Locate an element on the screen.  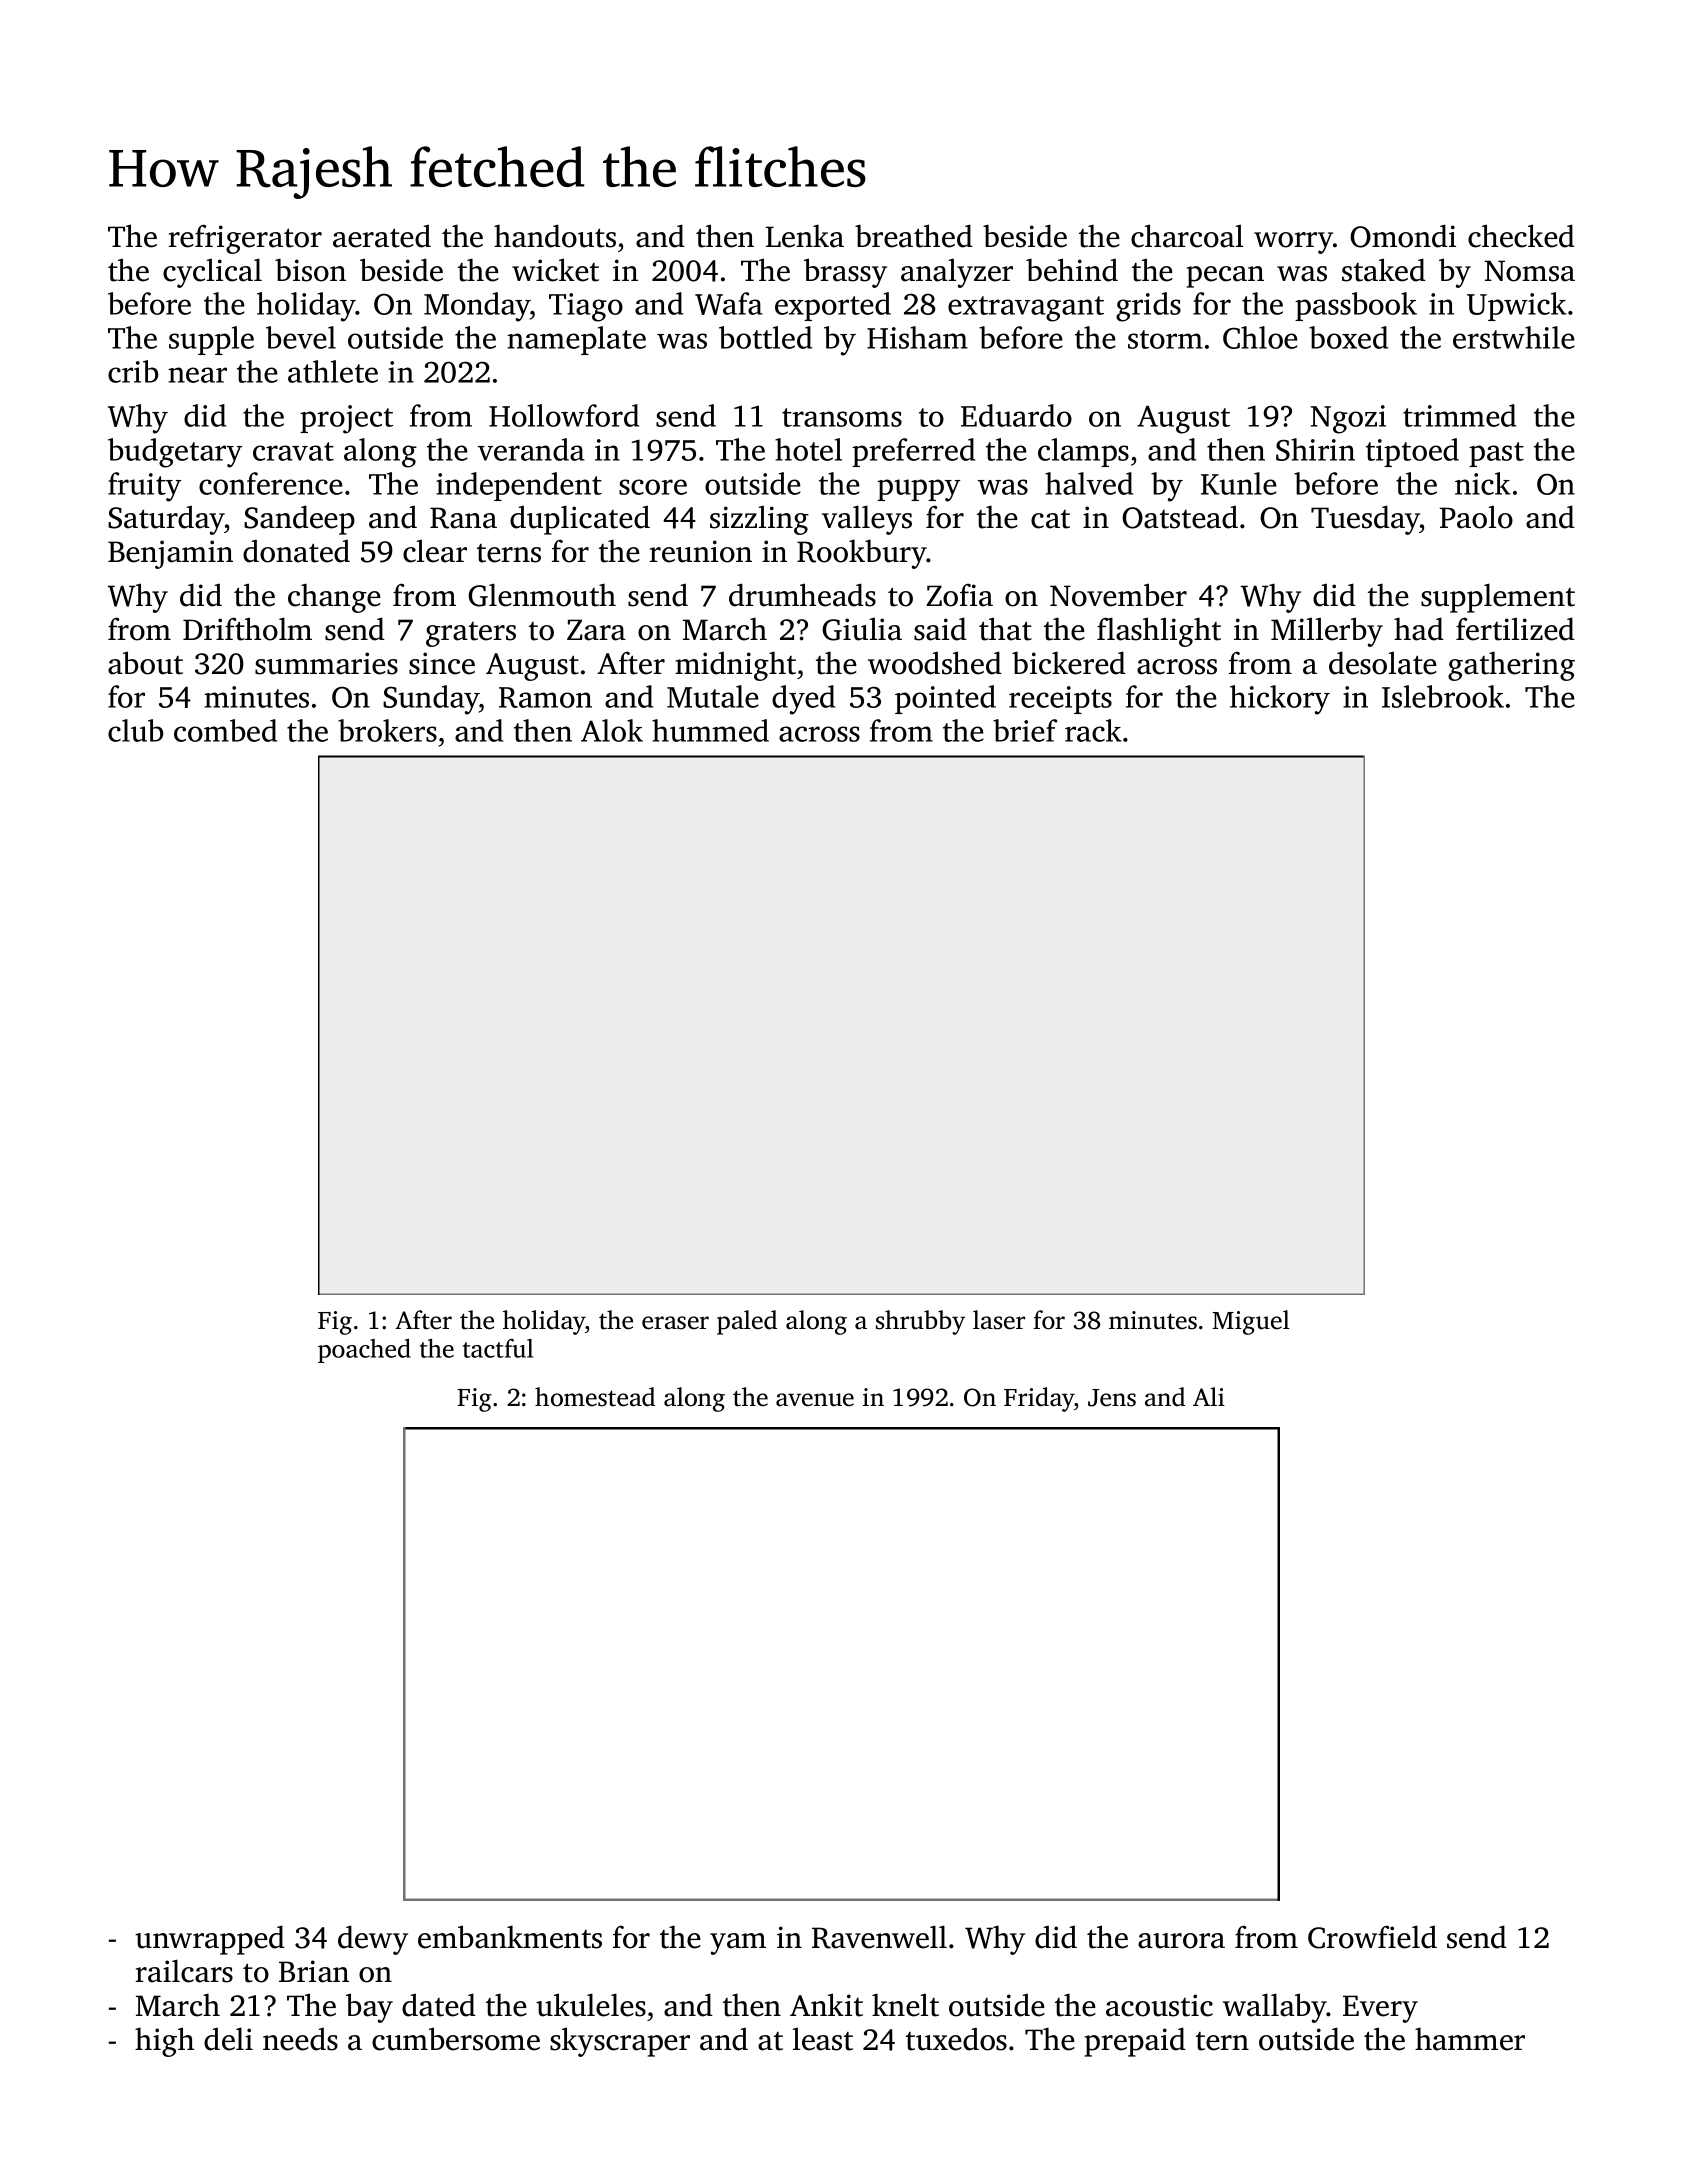
Brian is located at coordinates (314, 1971).
